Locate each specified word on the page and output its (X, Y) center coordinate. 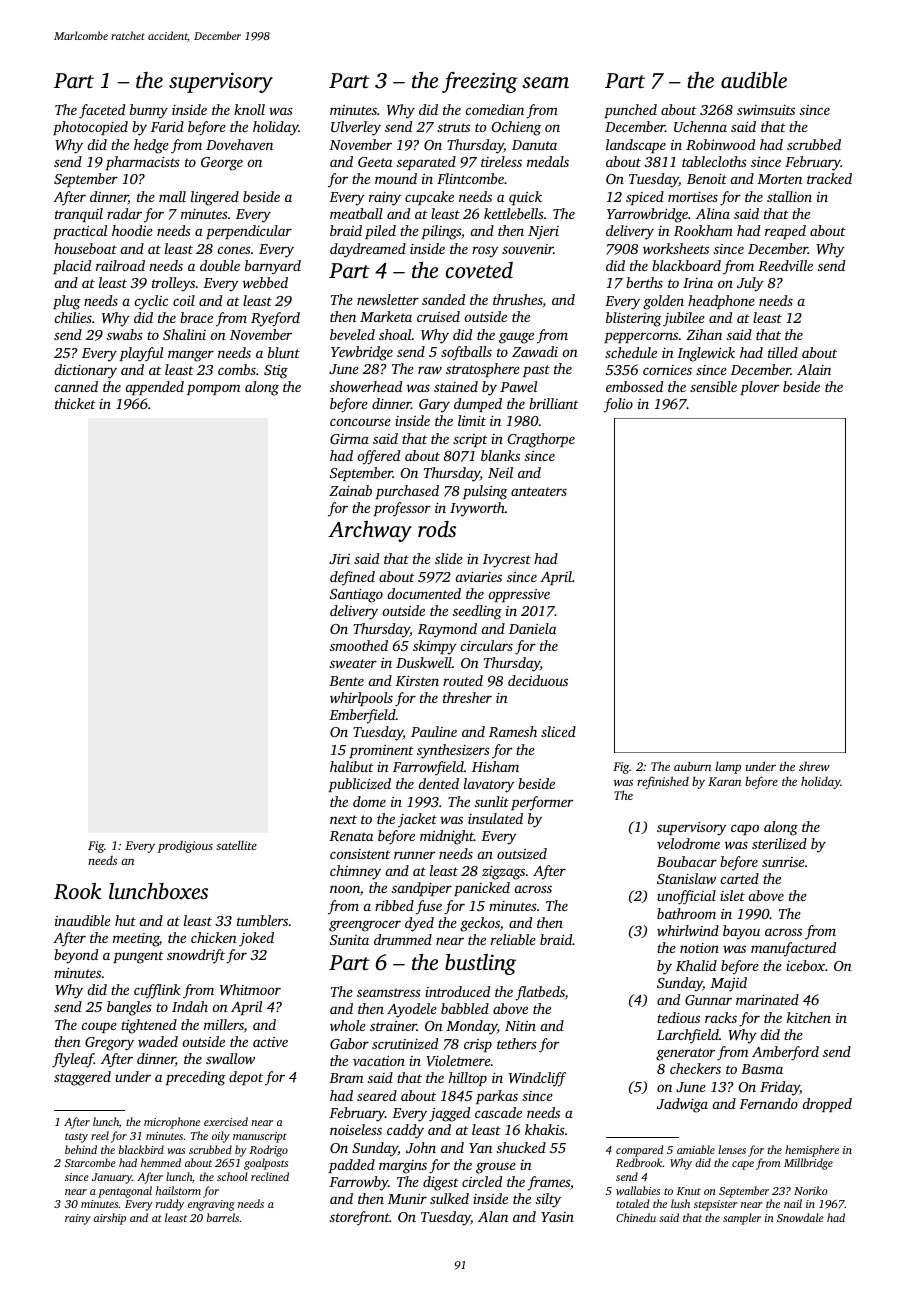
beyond (76, 956)
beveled (352, 334)
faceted (102, 111)
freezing (480, 82)
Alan (493, 1216)
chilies (73, 317)
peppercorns (641, 337)
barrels (223, 1217)
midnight (447, 837)
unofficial (686, 897)
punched (630, 111)
